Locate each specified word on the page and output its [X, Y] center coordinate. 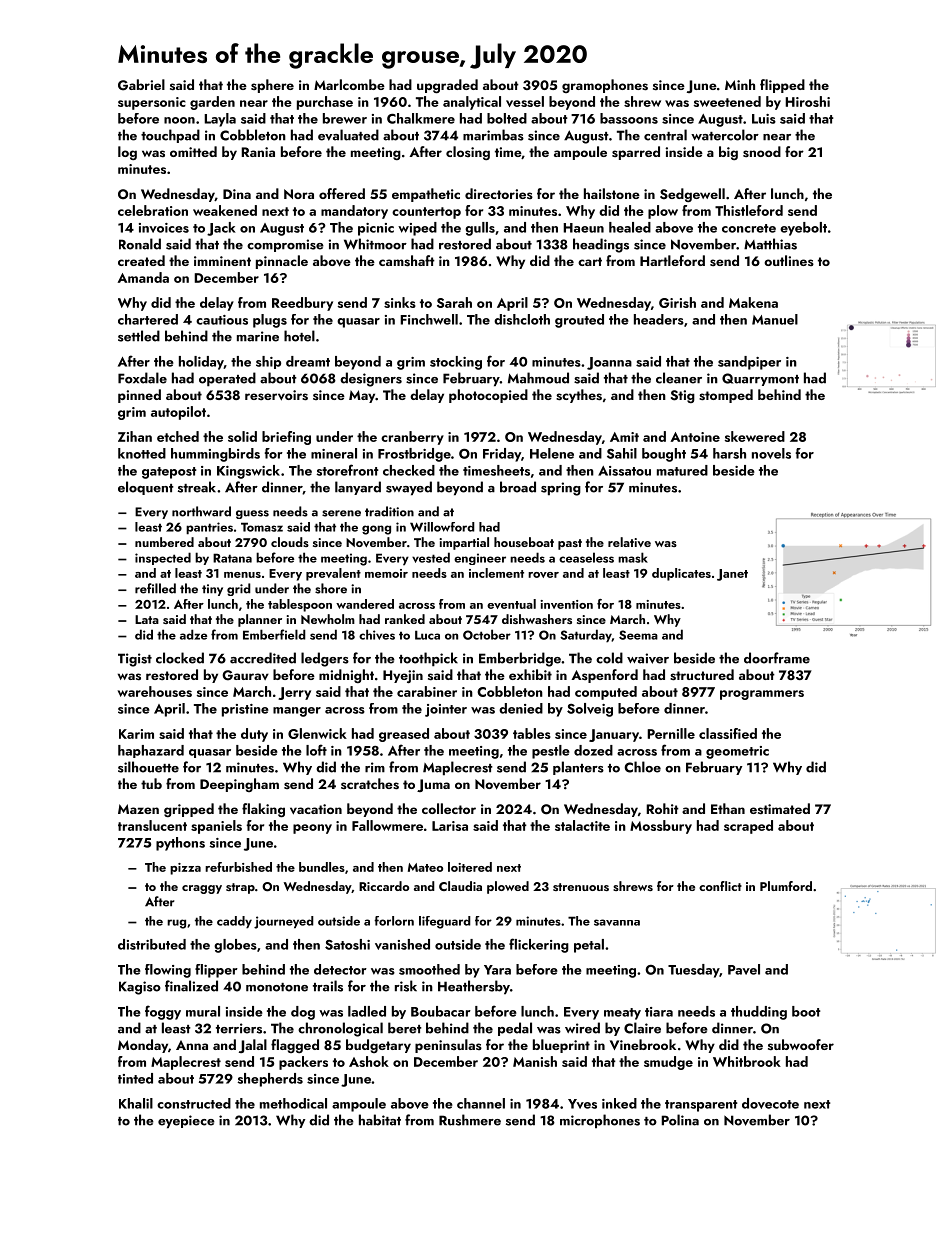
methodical [293, 1103]
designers [371, 379]
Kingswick [248, 472]
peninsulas [448, 1046]
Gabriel [141, 85]
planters [578, 768]
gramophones [605, 86]
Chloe [642, 767]
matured [682, 470]
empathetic [426, 195]
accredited [263, 658]
